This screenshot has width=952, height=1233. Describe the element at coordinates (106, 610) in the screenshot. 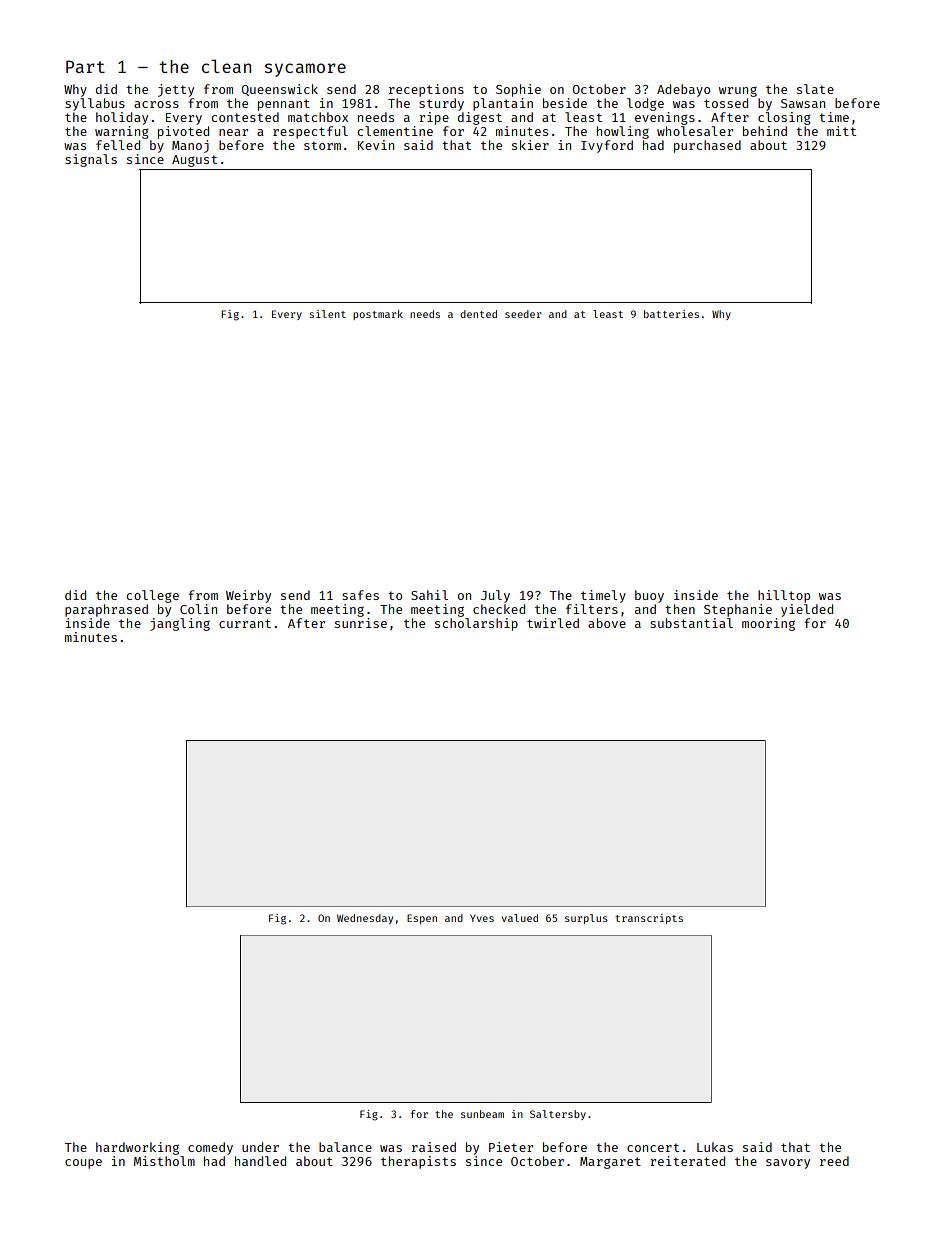

I see `paraphrased` at that location.
